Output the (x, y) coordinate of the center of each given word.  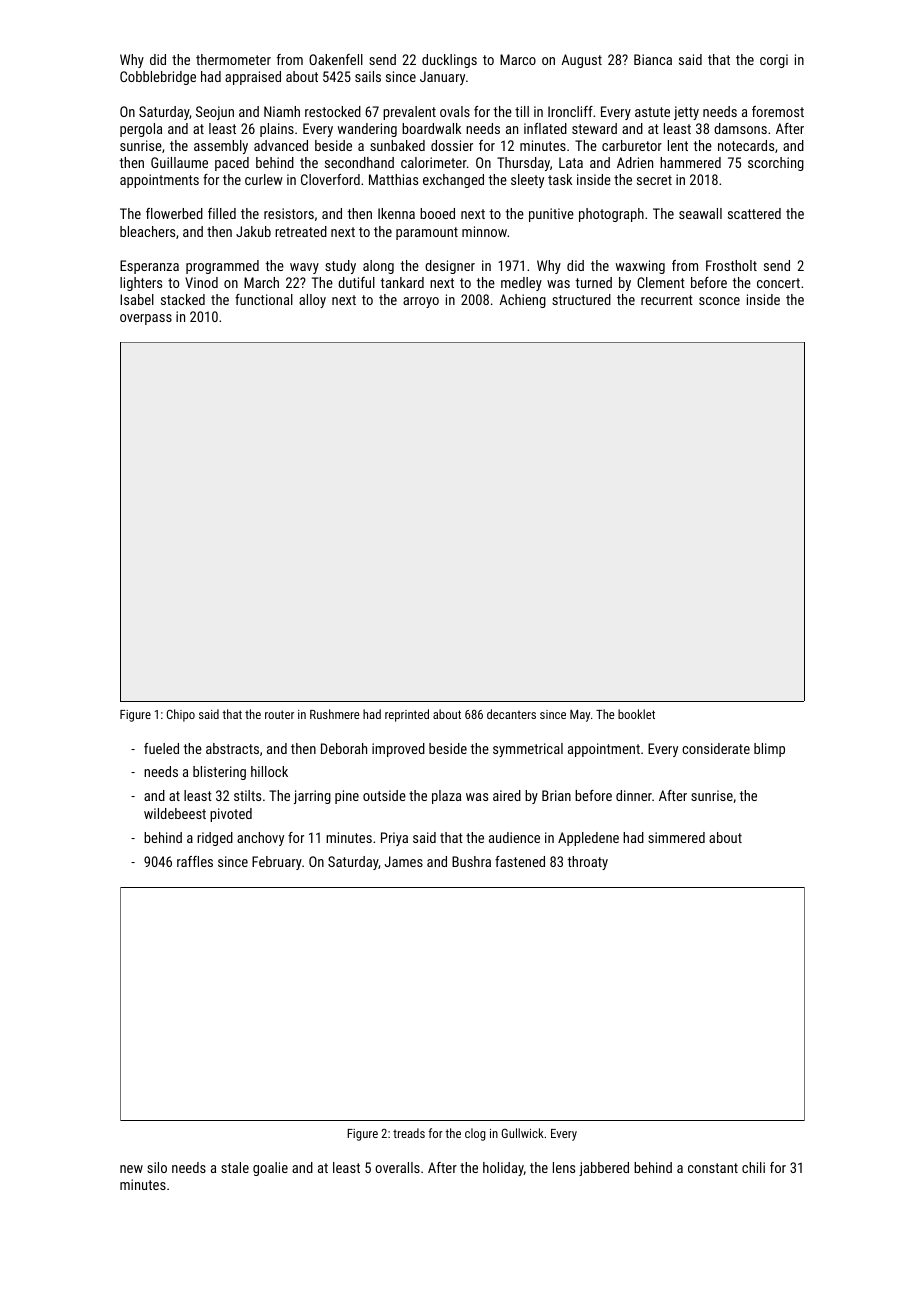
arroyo (421, 302)
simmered (676, 837)
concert (778, 283)
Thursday (523, 164)
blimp (769, 750)
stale (235, 1167)
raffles (195, 861)
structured (581, 299)
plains (277, 130)
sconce (719, 301)
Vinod (201, 282)
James (403, 861)
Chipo (181, 715)
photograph (611, 215)
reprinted (407, 715)
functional (264, 299)
